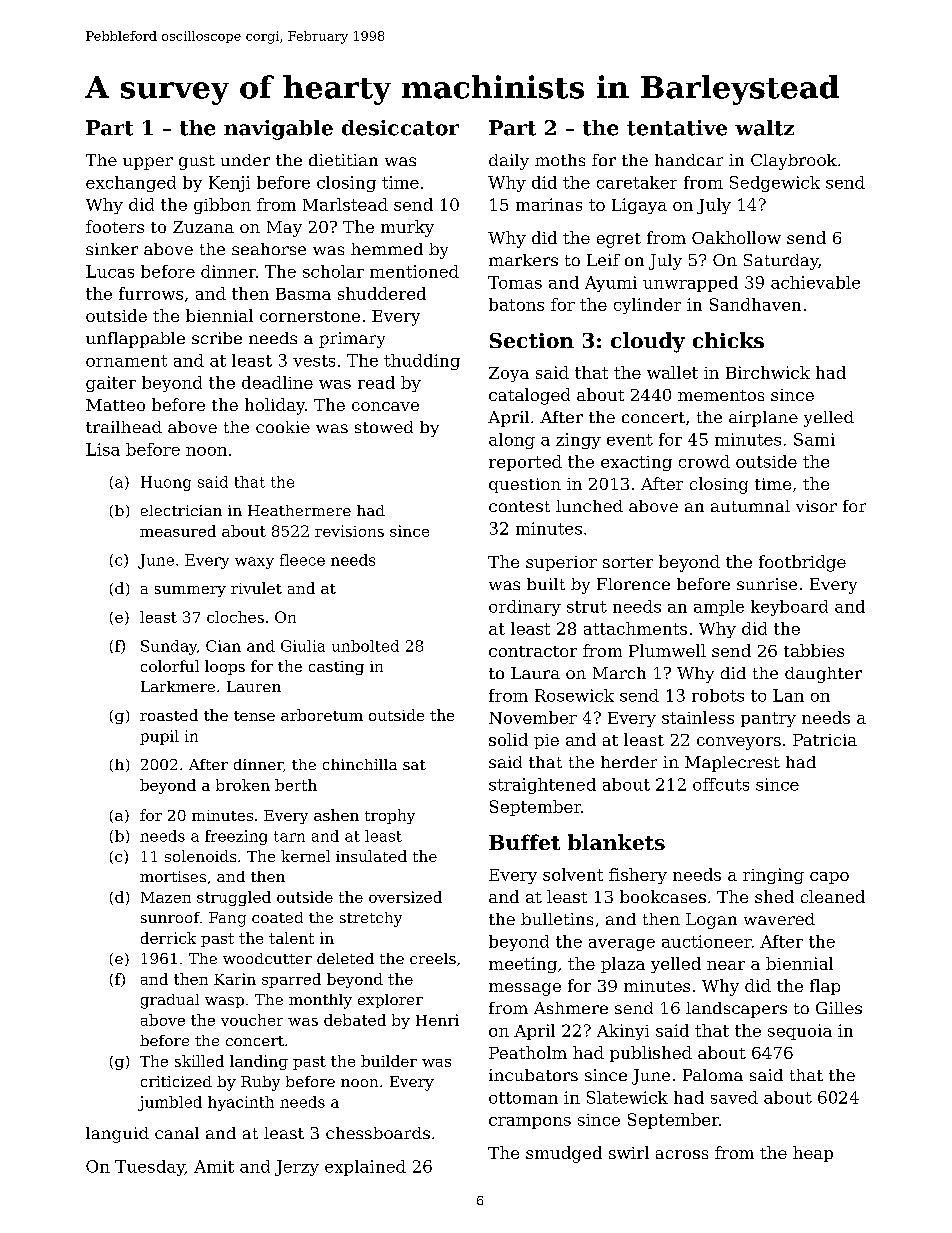 The height and width of the page is (1233, 952). Describe the element at coordinates (509, 374) in the page. I see `Zoya` at that location.
